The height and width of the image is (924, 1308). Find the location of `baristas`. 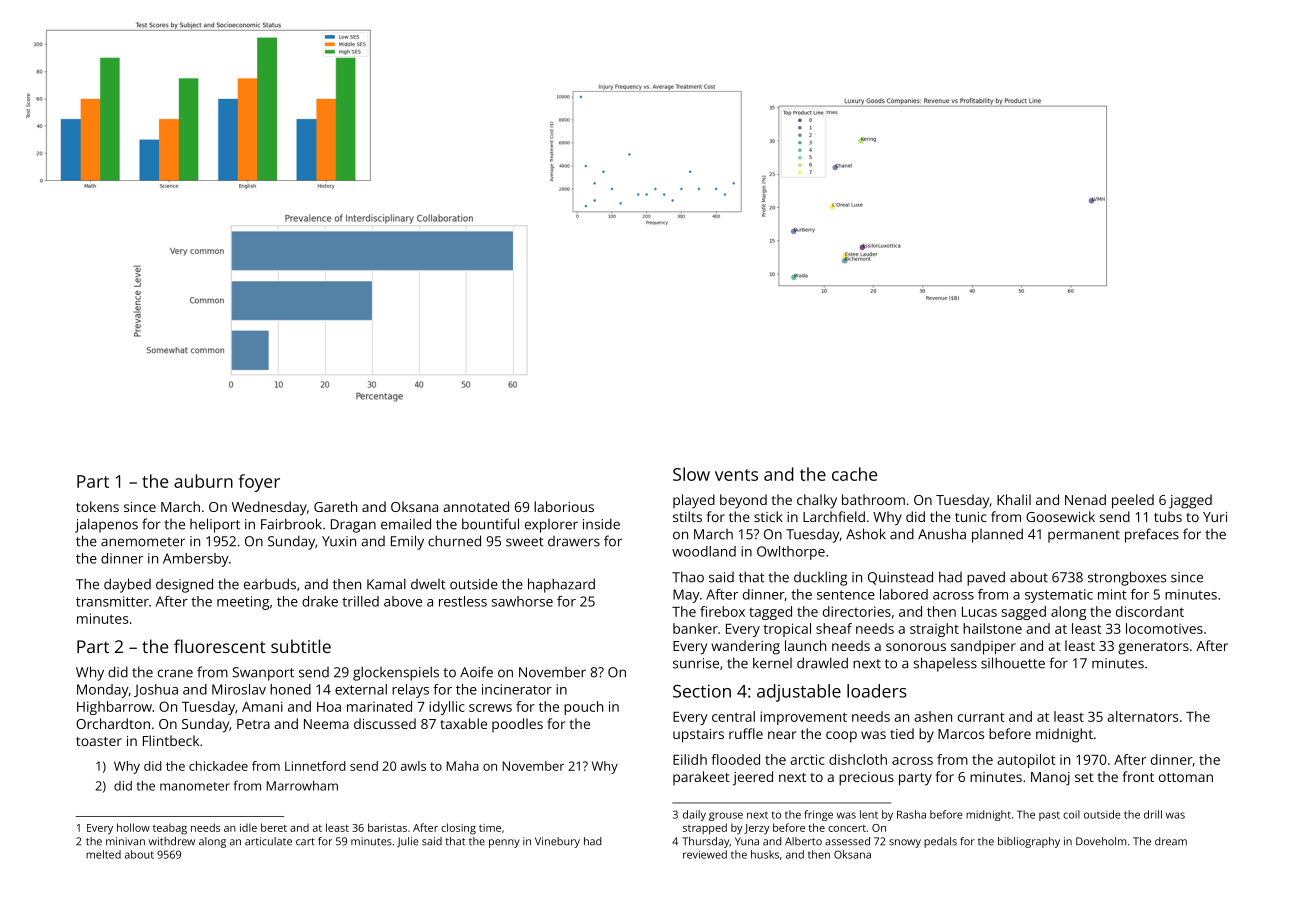

baristas is located at coordinates (387, 827).
